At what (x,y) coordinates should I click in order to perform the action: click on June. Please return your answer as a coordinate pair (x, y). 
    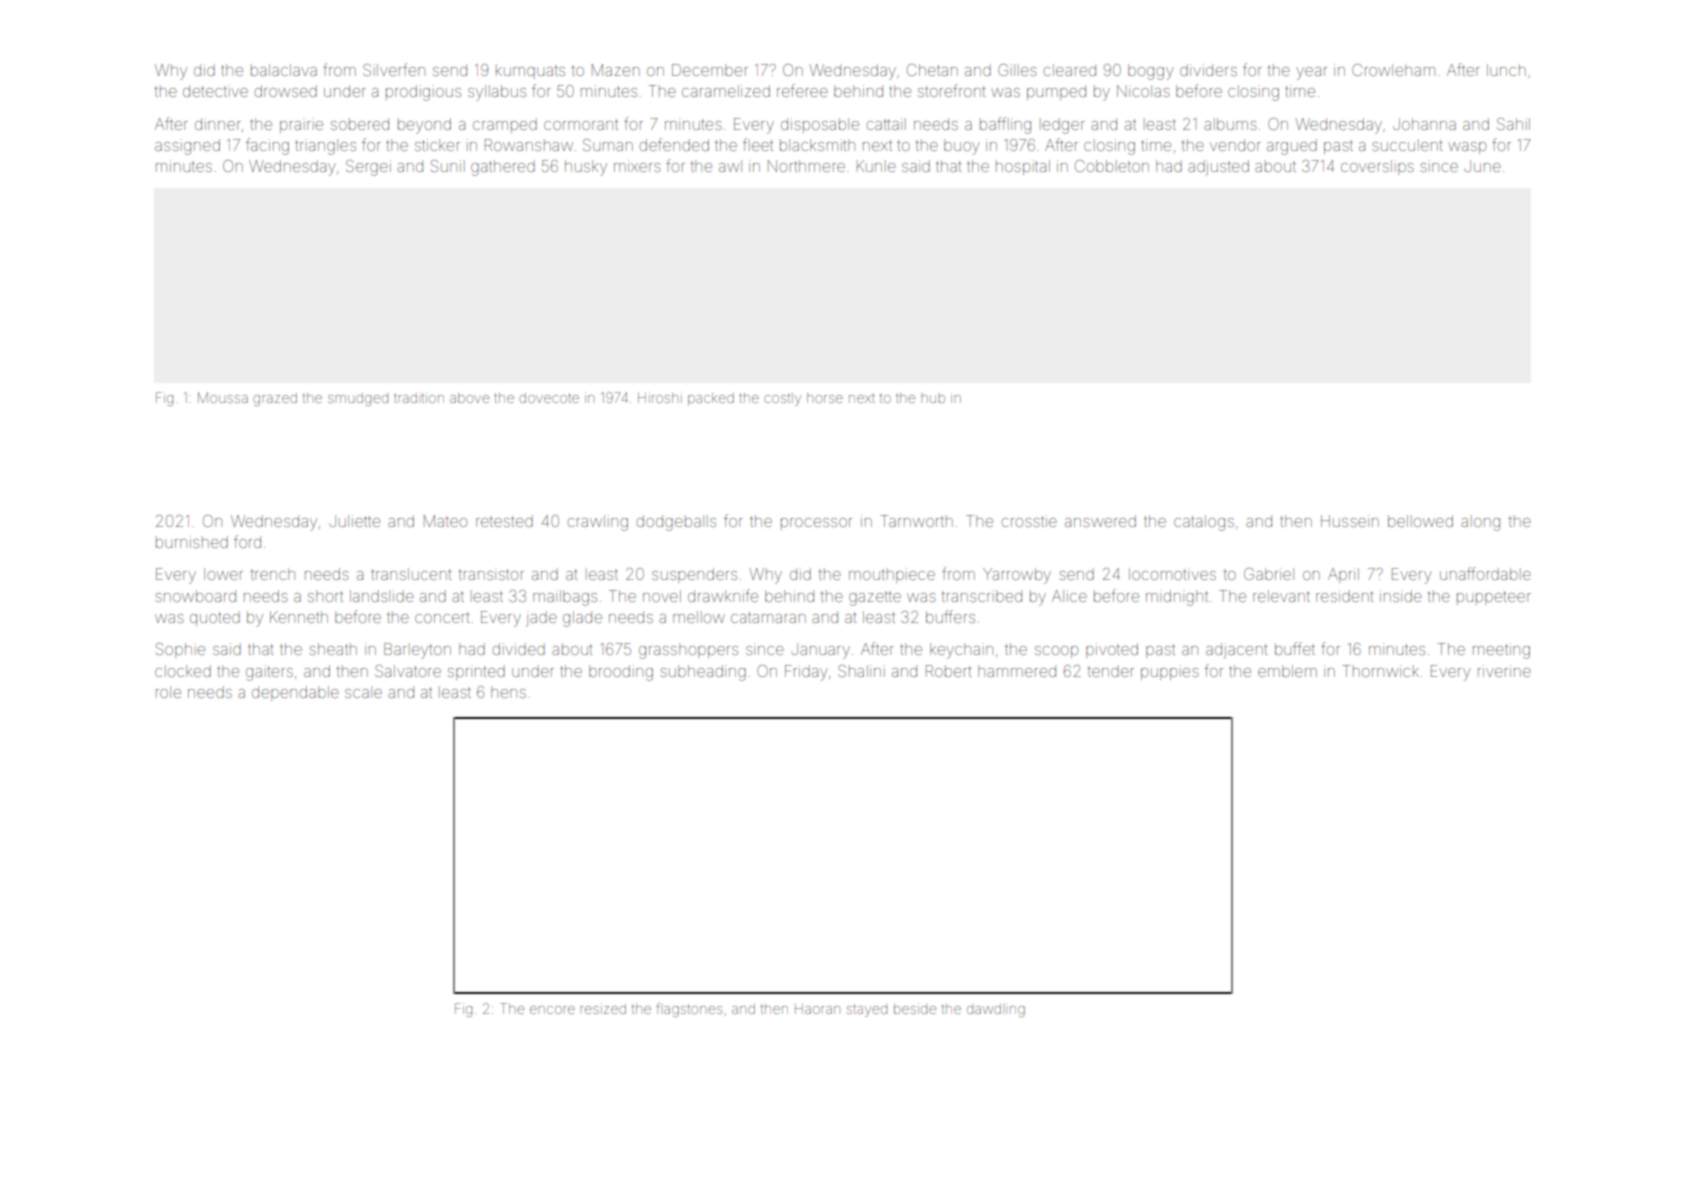
    Looking at the image, I should click on (1483, 166).
